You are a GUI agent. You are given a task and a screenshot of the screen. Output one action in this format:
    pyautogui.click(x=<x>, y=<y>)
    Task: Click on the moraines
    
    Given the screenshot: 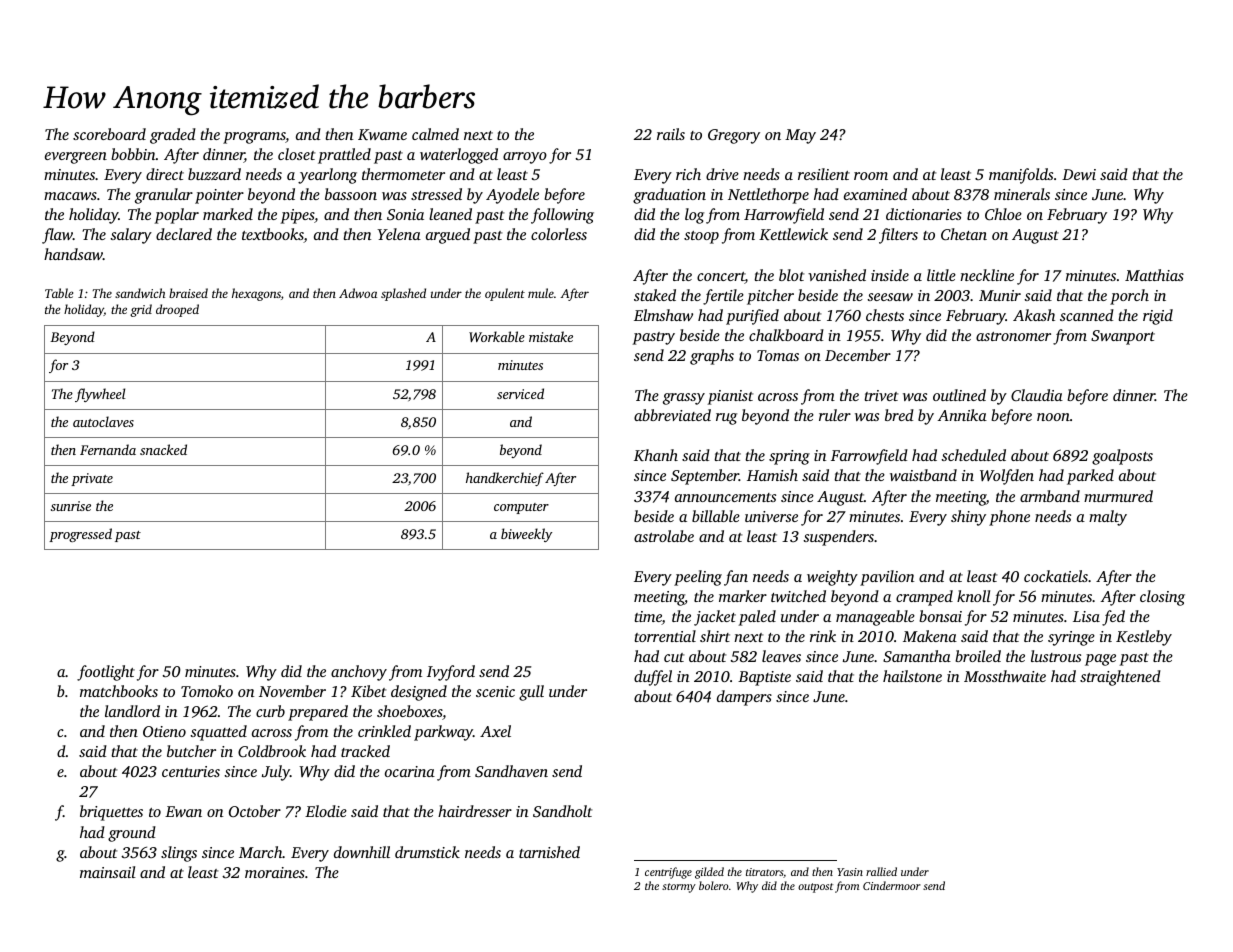 What is the action you would take?
    pyautogui.click(x=275, y=872)
